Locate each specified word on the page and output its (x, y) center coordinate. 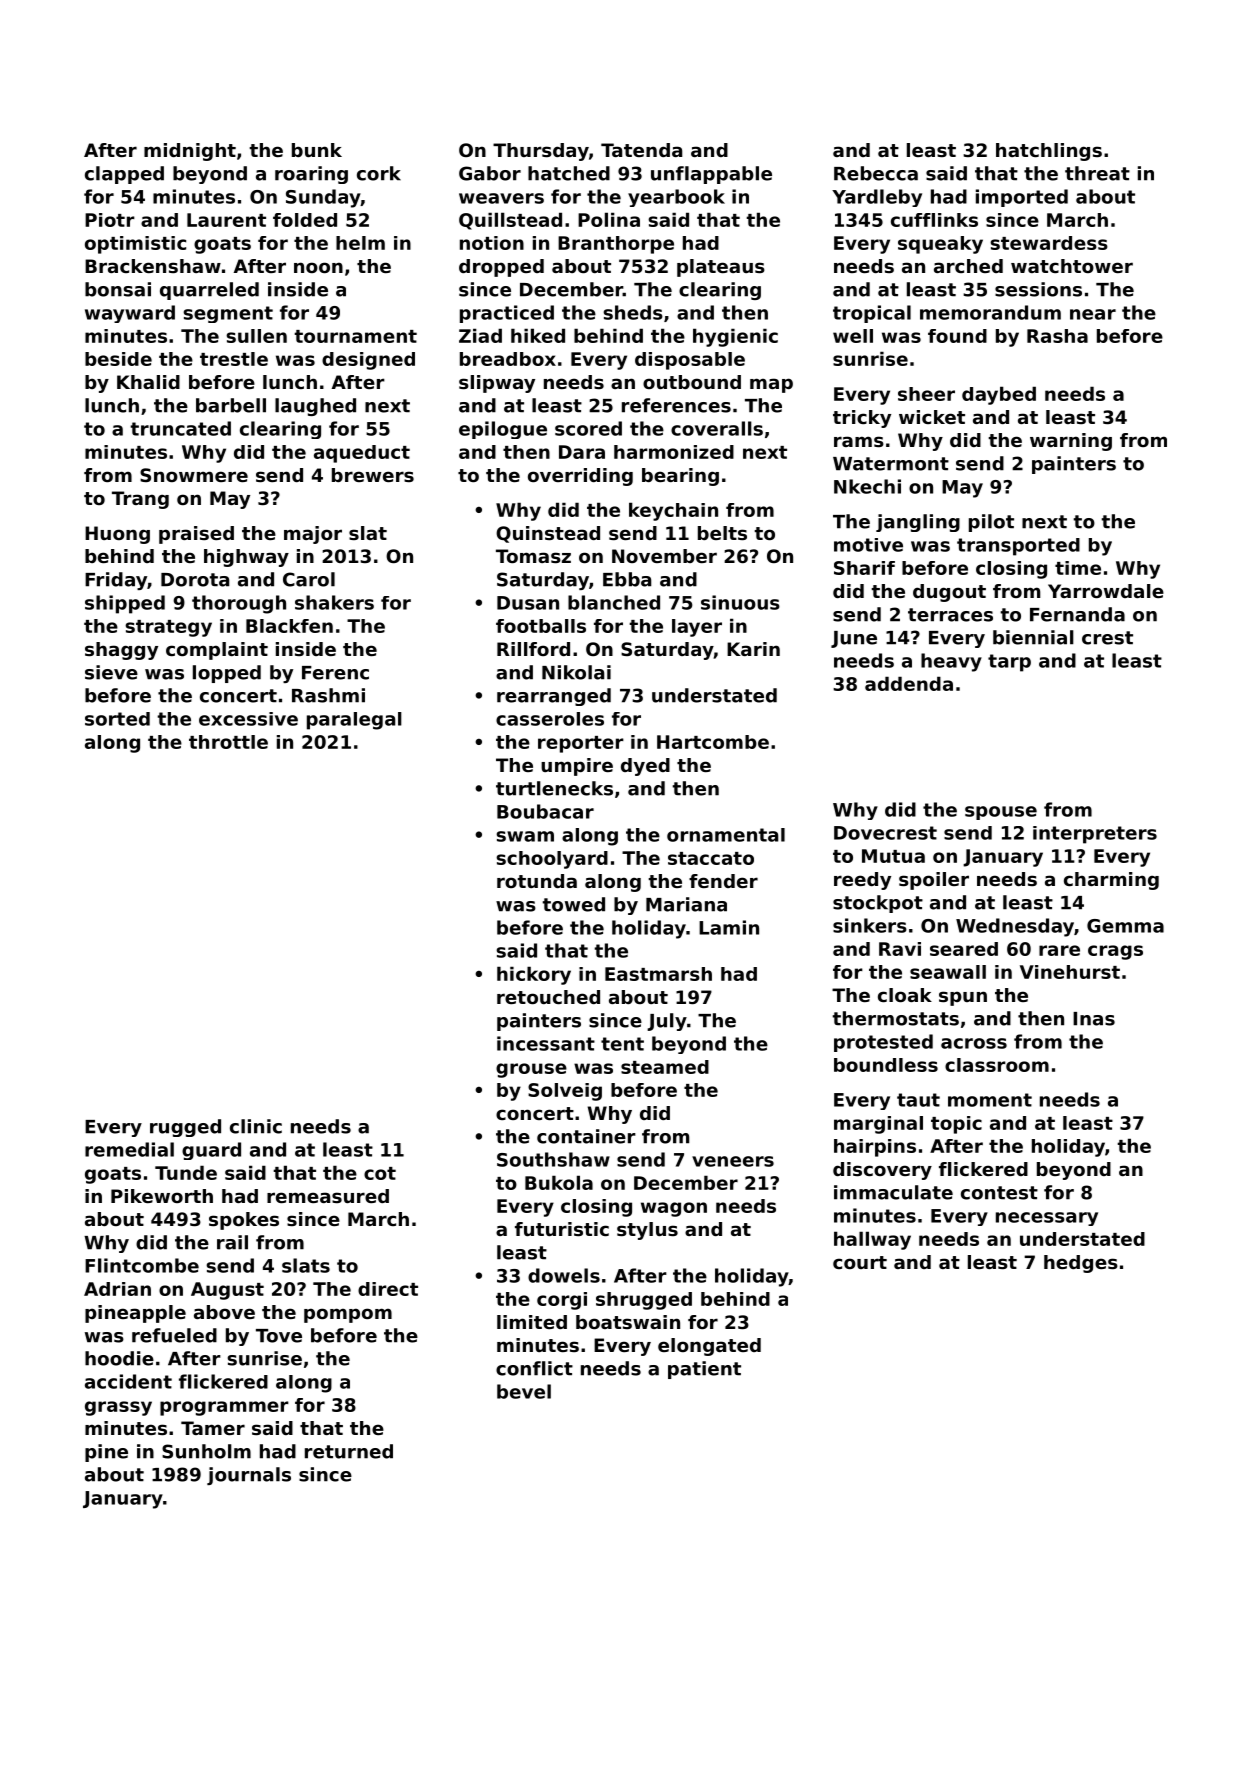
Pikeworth (162, 1196)
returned (349, 1451)
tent (622, 1044)
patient (704, 1370)
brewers (373, 475)
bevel (524, 1391)
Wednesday (1015, 927)
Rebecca (876, 173)
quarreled (209, 291)
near (1093, 314)
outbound (692, 382)
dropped (501, 268)
